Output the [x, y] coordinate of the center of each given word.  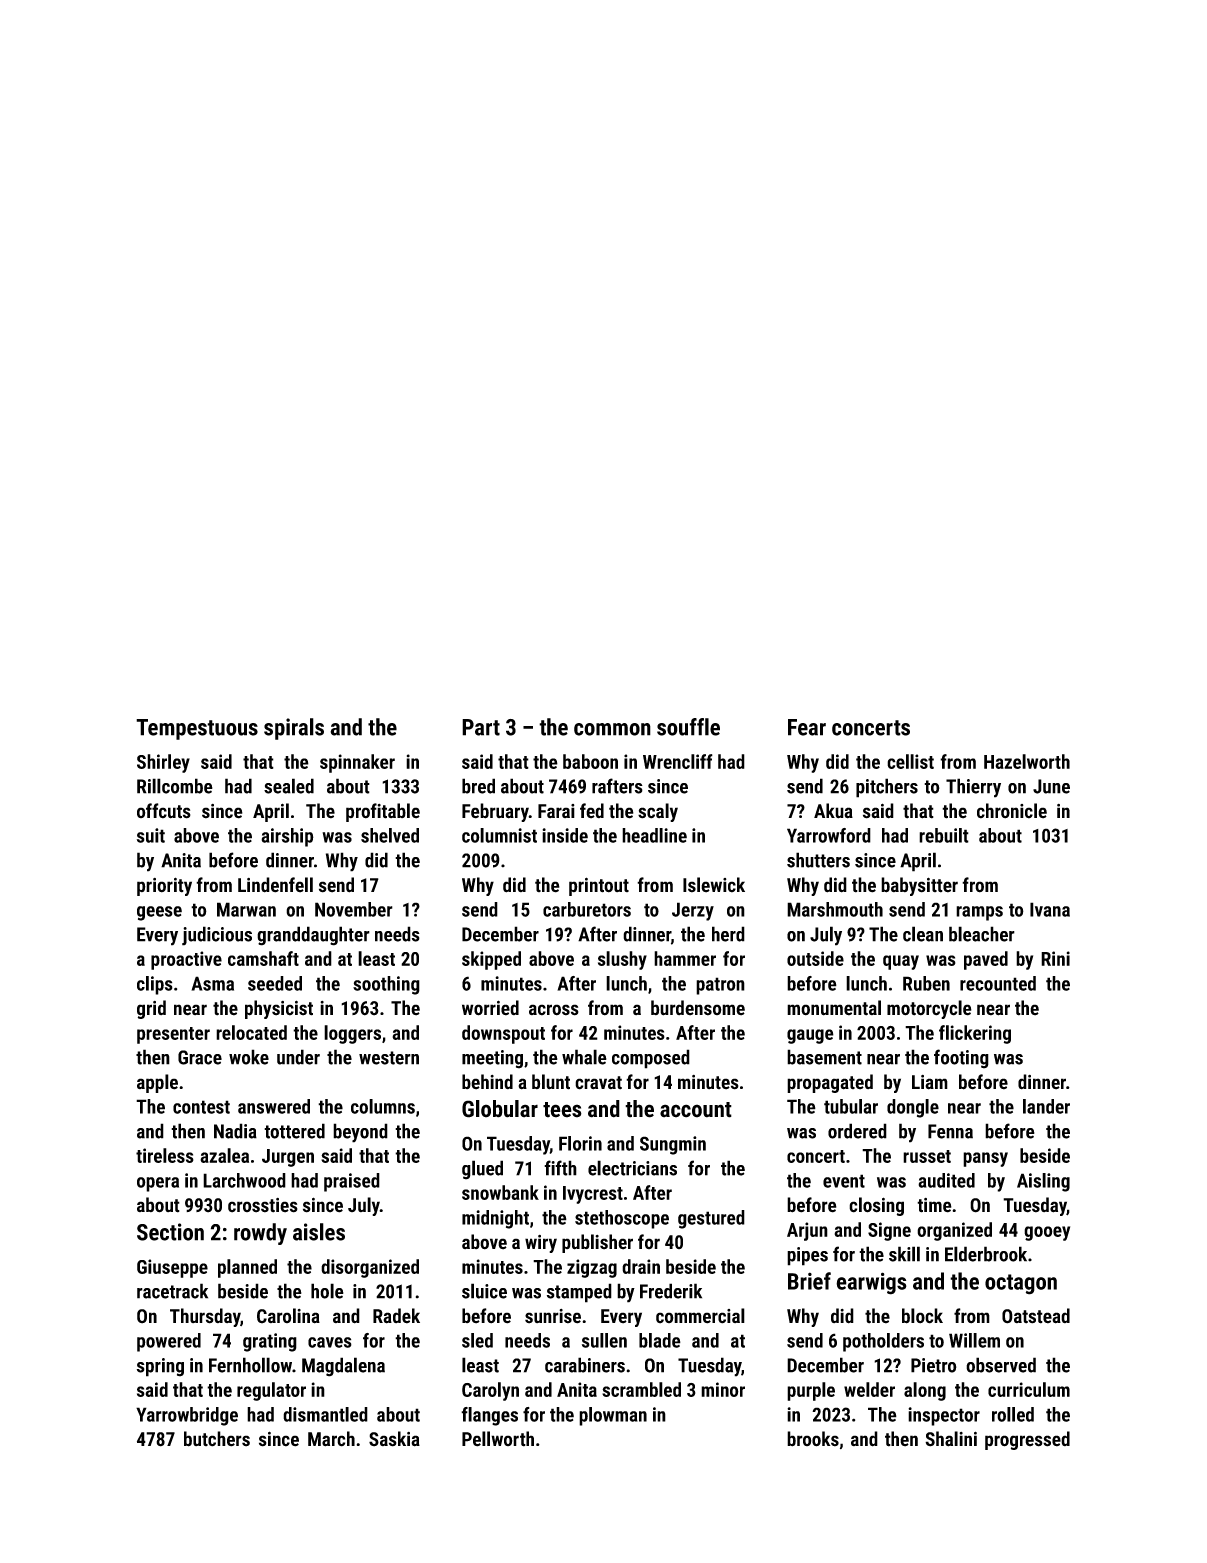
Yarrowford [829, 835]
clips [155, 985]
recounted [998, 983]
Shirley [163, 763]
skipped [491, 960]
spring [160, 1367]
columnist [499, 835]
